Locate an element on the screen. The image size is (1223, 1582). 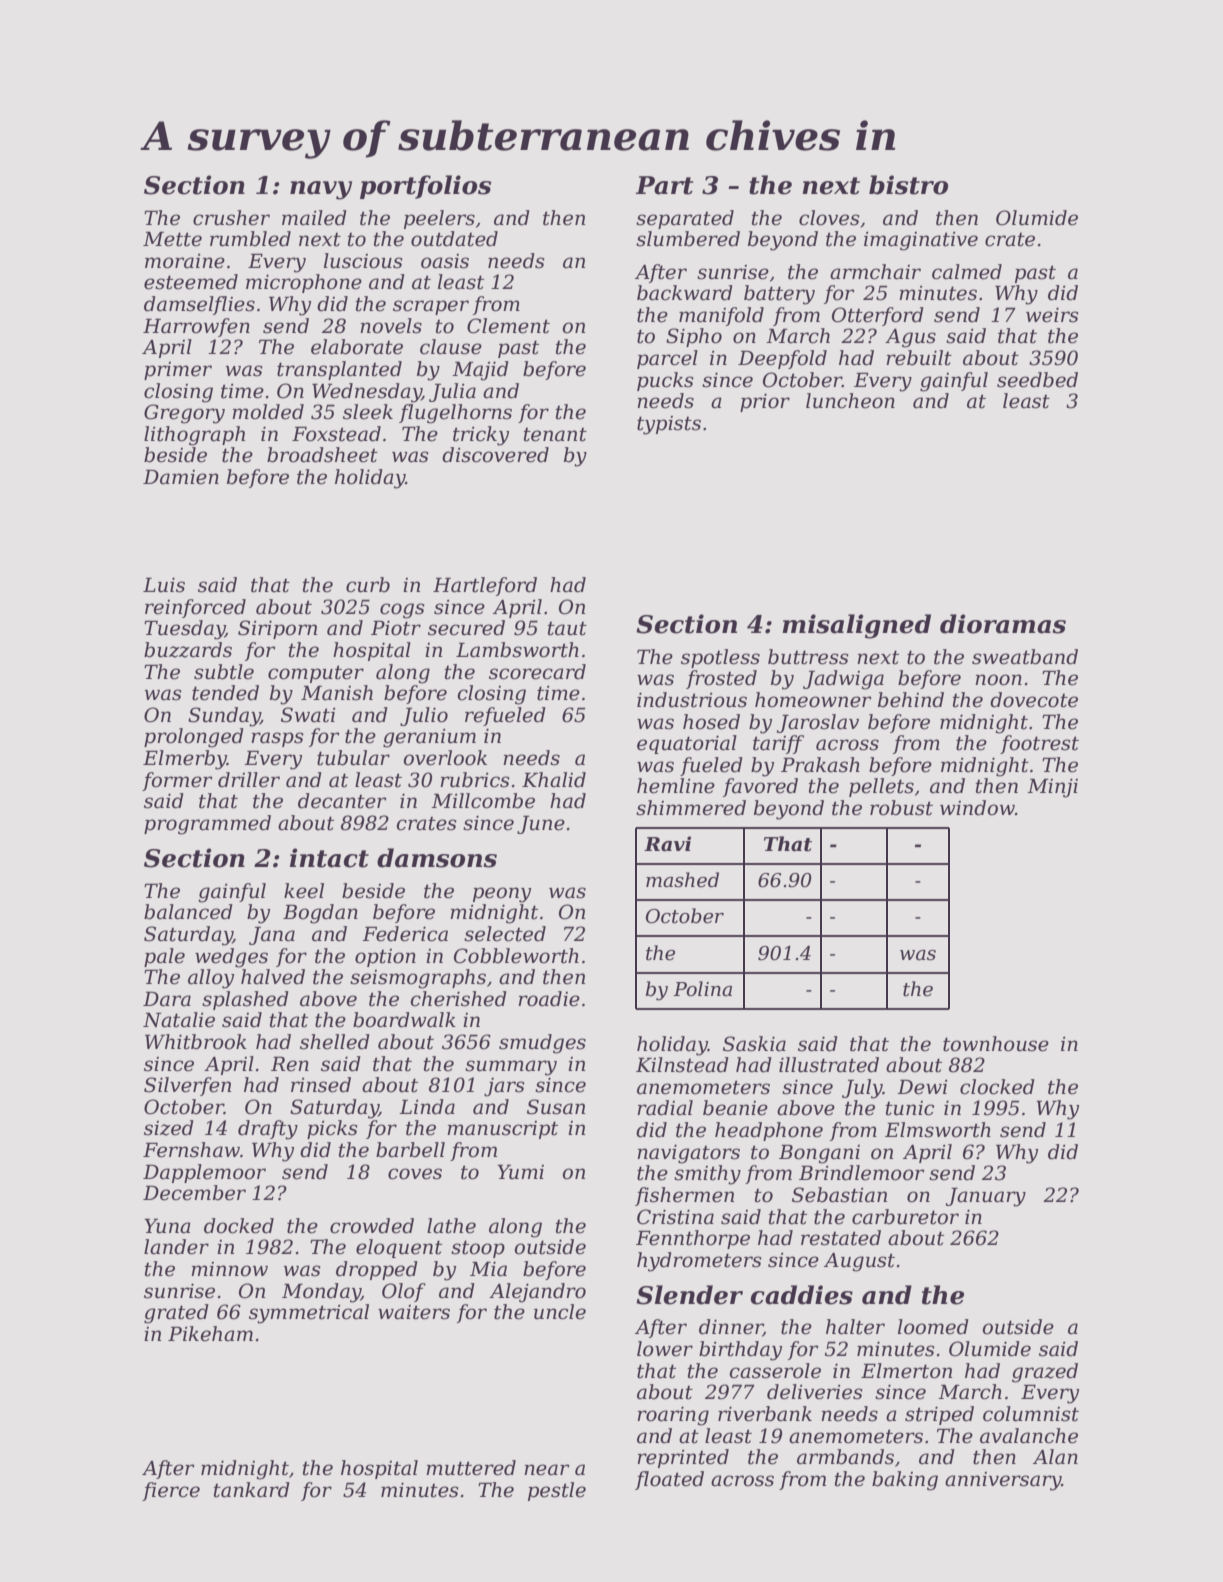
spotless is located at coordinates (720, 658).
